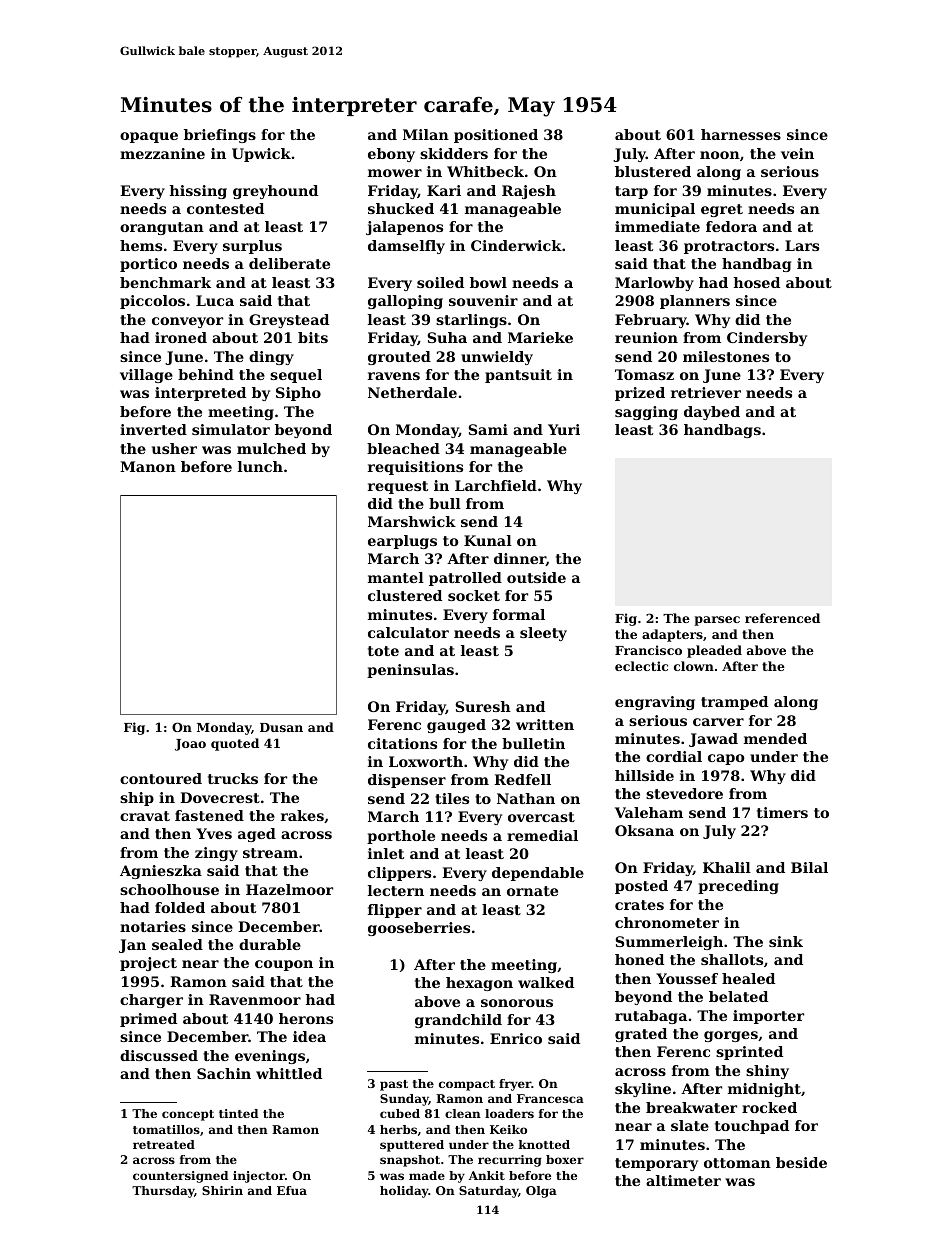 The height and width of the screenshot is (1233, 952). Describe the element at coordinates (394, 1085) in the screenshot. I see `past` at that location.
